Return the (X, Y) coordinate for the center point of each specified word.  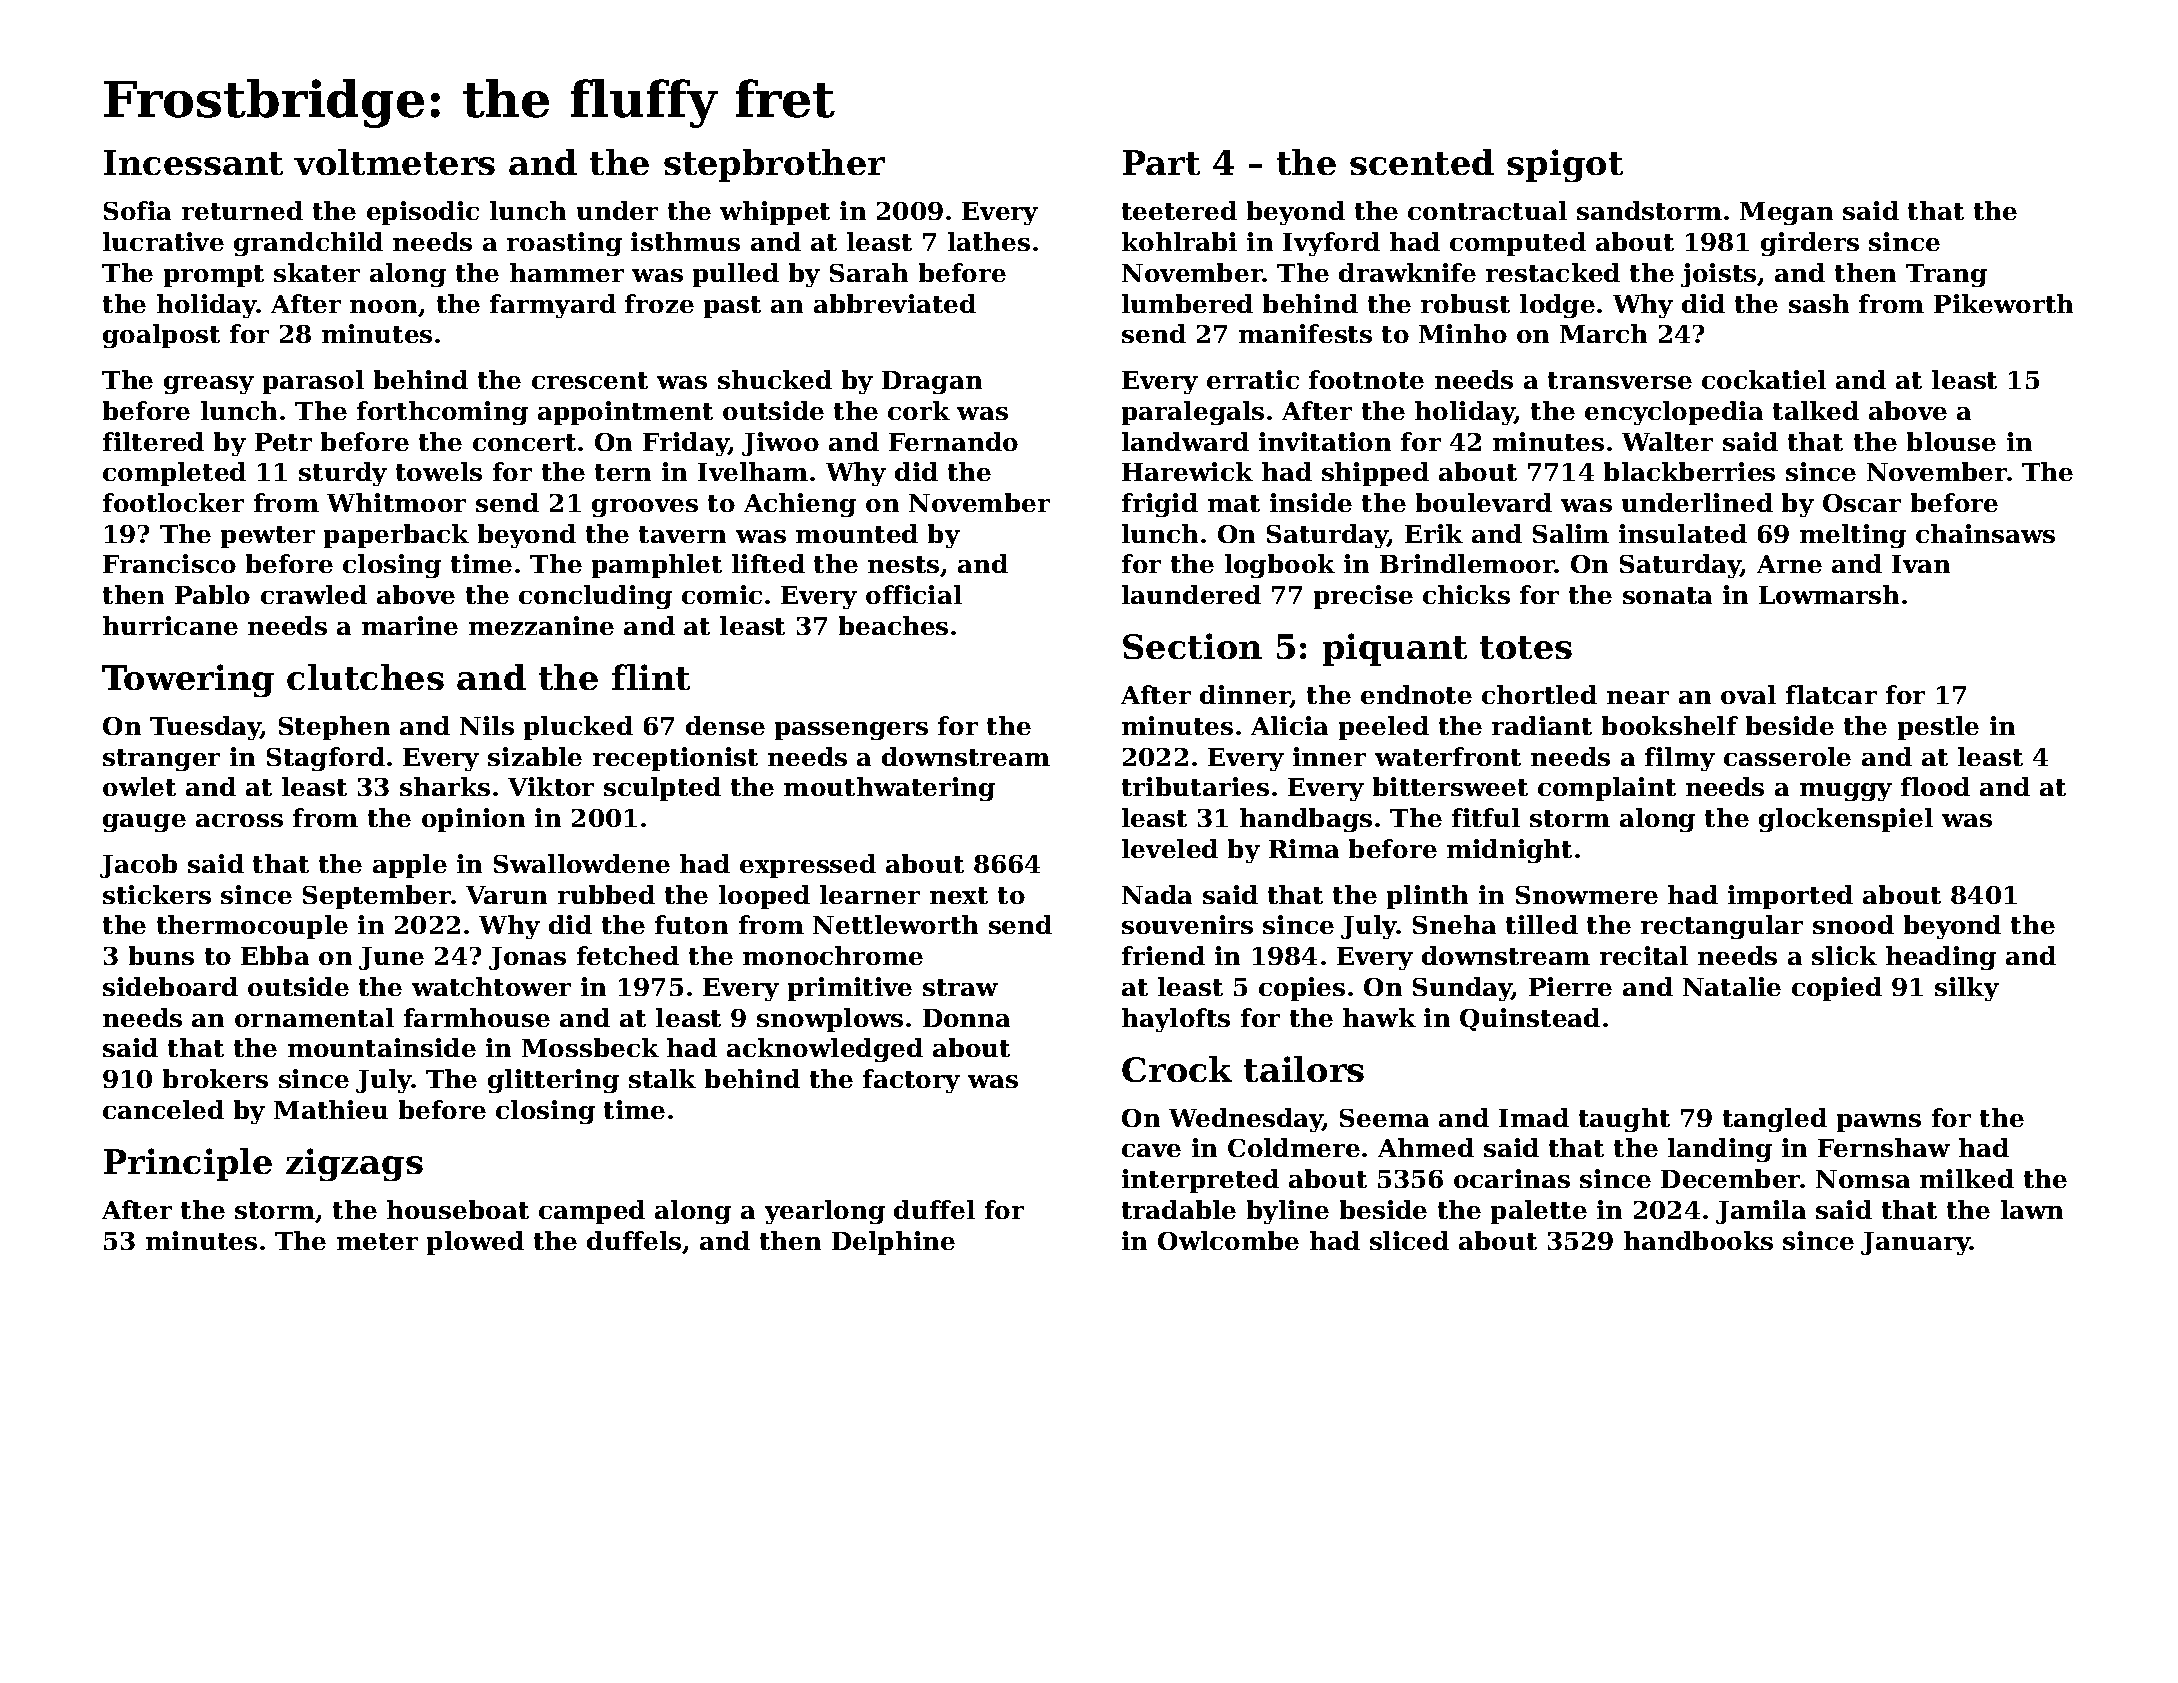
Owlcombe (1228, 1240)
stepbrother (774, 165)
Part (1161, 162)
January (1916, 1243)
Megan (1786, 213)
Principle (188, 1164)
